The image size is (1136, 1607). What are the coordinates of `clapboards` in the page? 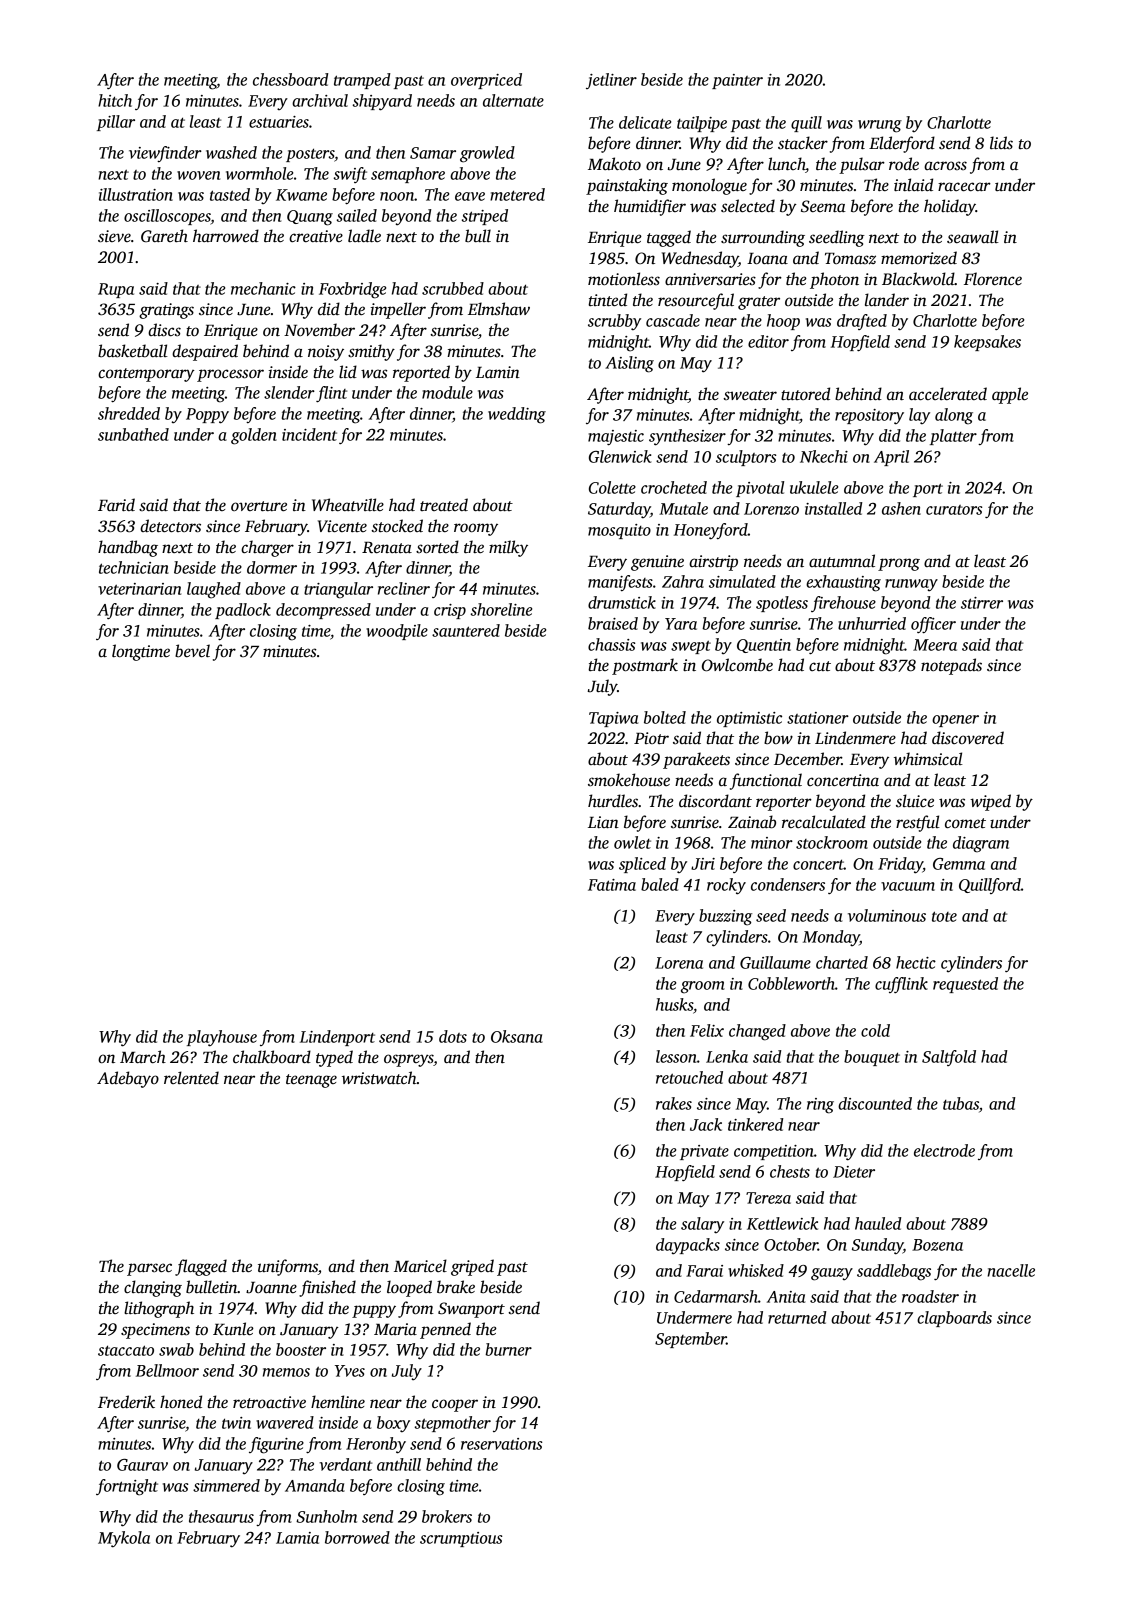 It's located at (954, 1319).
